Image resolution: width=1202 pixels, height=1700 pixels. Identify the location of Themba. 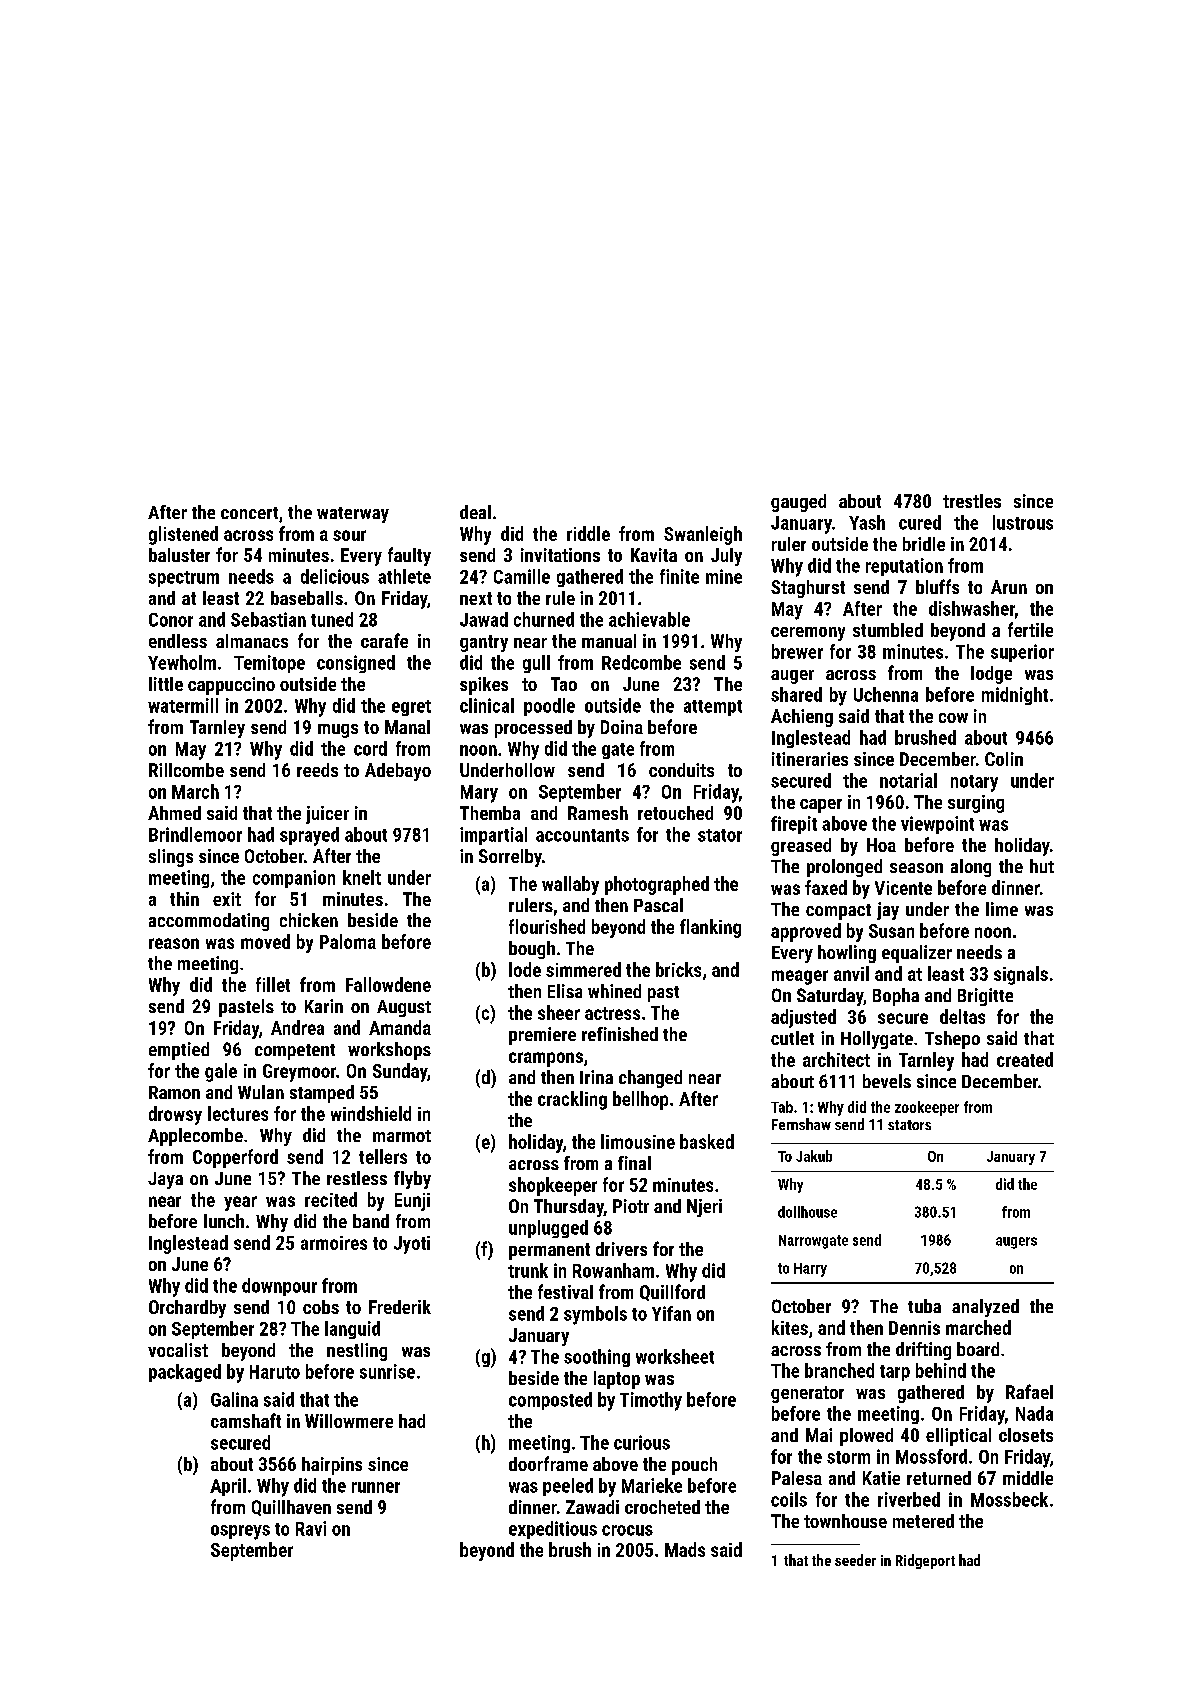
(490, 813).
